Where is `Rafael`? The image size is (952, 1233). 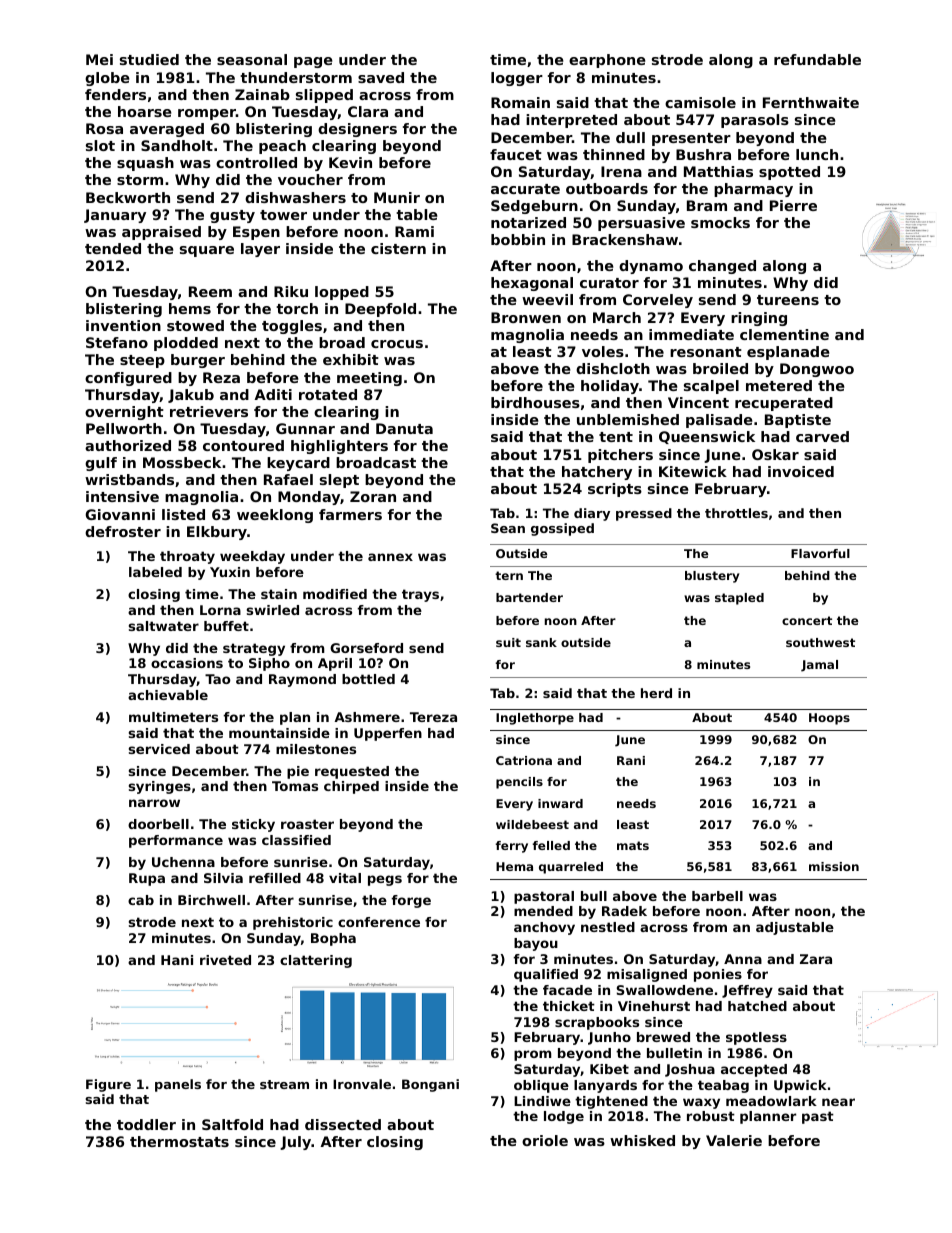
Rafael is located at coordinates (288, 479).
